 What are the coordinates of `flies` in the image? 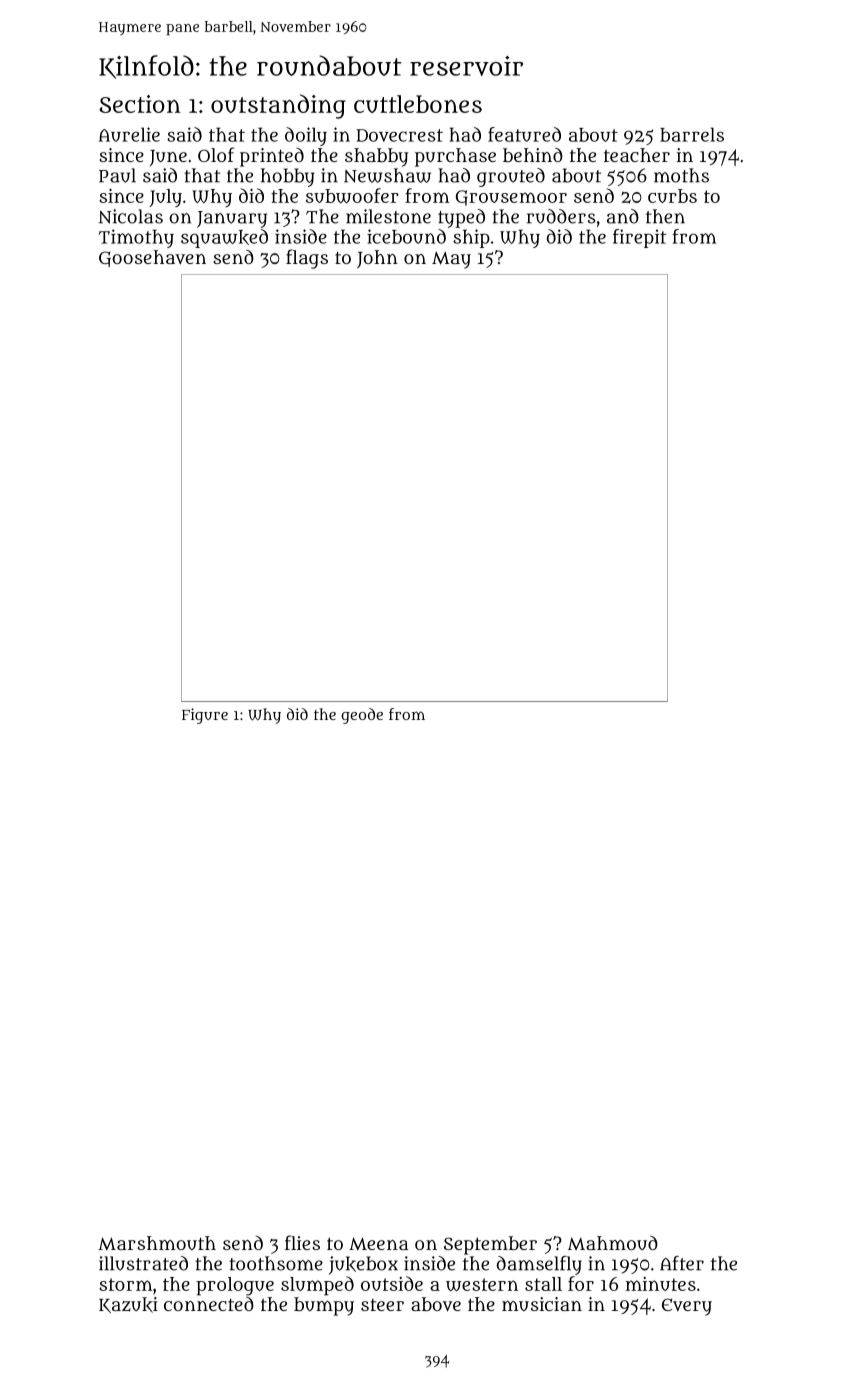 It's located at (302, 1242).
